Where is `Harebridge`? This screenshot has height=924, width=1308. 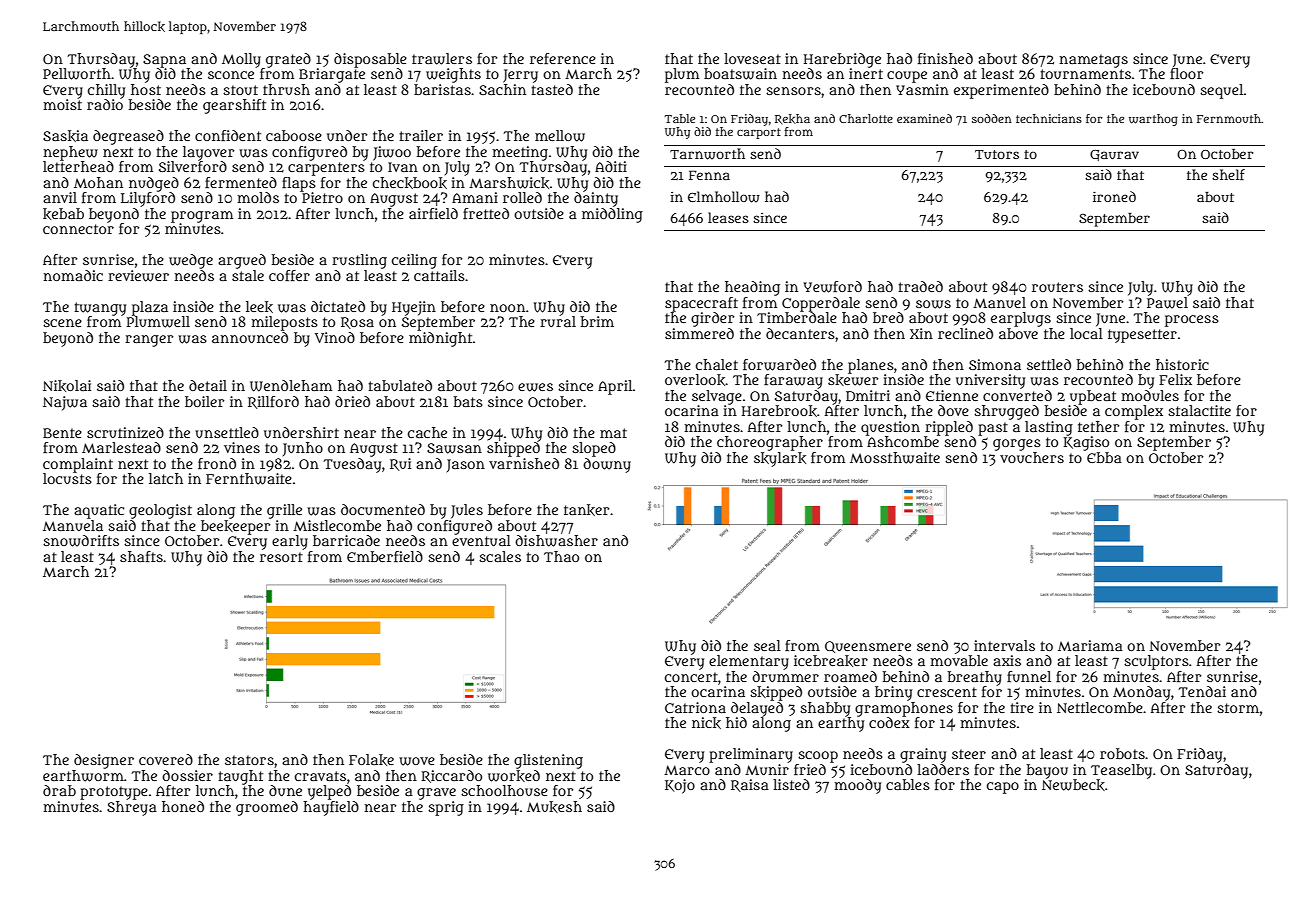 Harebridge is located at coordinates (842, 60).
